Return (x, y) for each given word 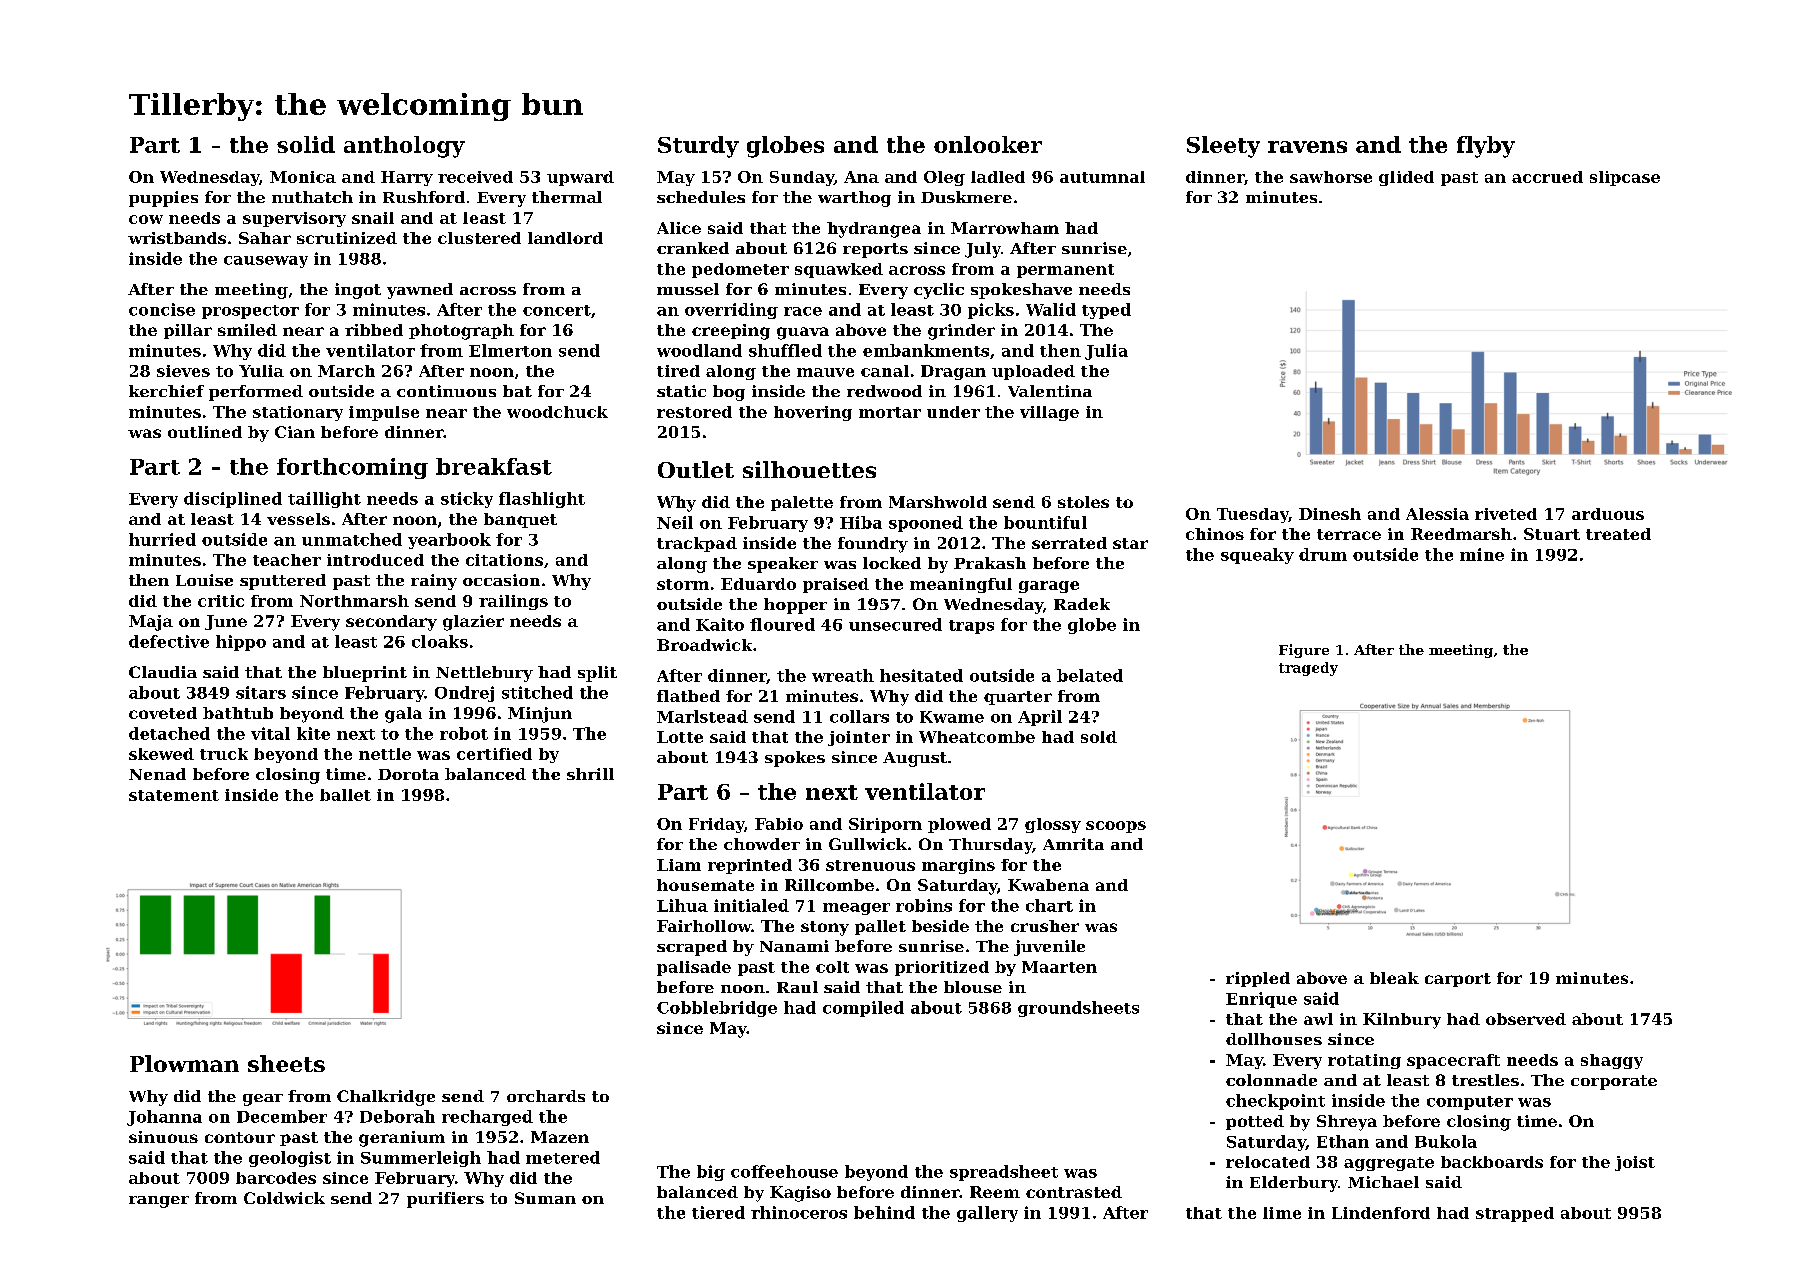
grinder (961, 332)
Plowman (184, 1063)
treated (1618, 534)
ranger (159, 1202)
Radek (1082, 604)
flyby (1486, 147)
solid (306, 144)
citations (504, 560)
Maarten (1059, 967)
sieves (183, 371)
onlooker (988, 144)
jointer (859, 738)
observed (1526, 1019)
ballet (345, 795)
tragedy (1308, 669)
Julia (1106, 352)
